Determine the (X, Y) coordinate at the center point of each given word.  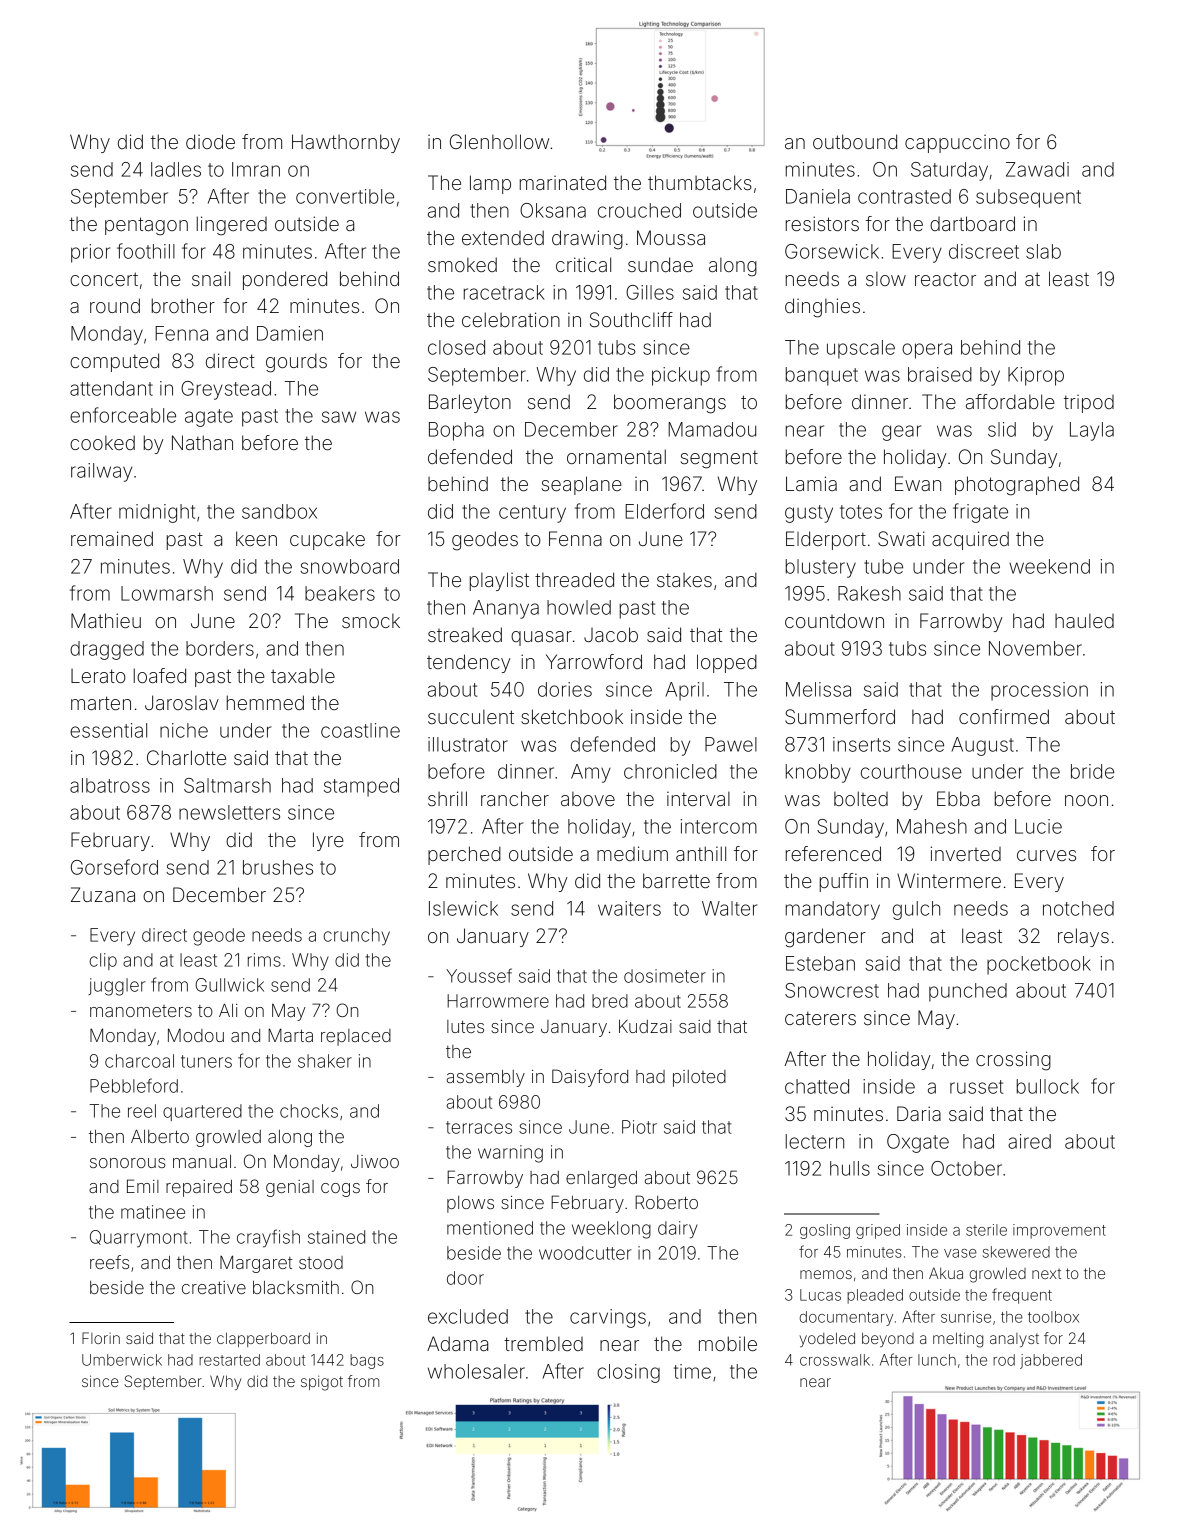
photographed (1017, 486)
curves (1046, 855)
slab (1043, 251)
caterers (820, 1018)
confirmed (1004, 716)
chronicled (670, 771)
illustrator (468, 744)
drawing (587, 240)
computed (114, 362)
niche (184, 730)
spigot (322, 1383)
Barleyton (470, 403)
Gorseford (114, 867)
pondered (285, 280)
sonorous (128, 1163)
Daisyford (590, 1078)
